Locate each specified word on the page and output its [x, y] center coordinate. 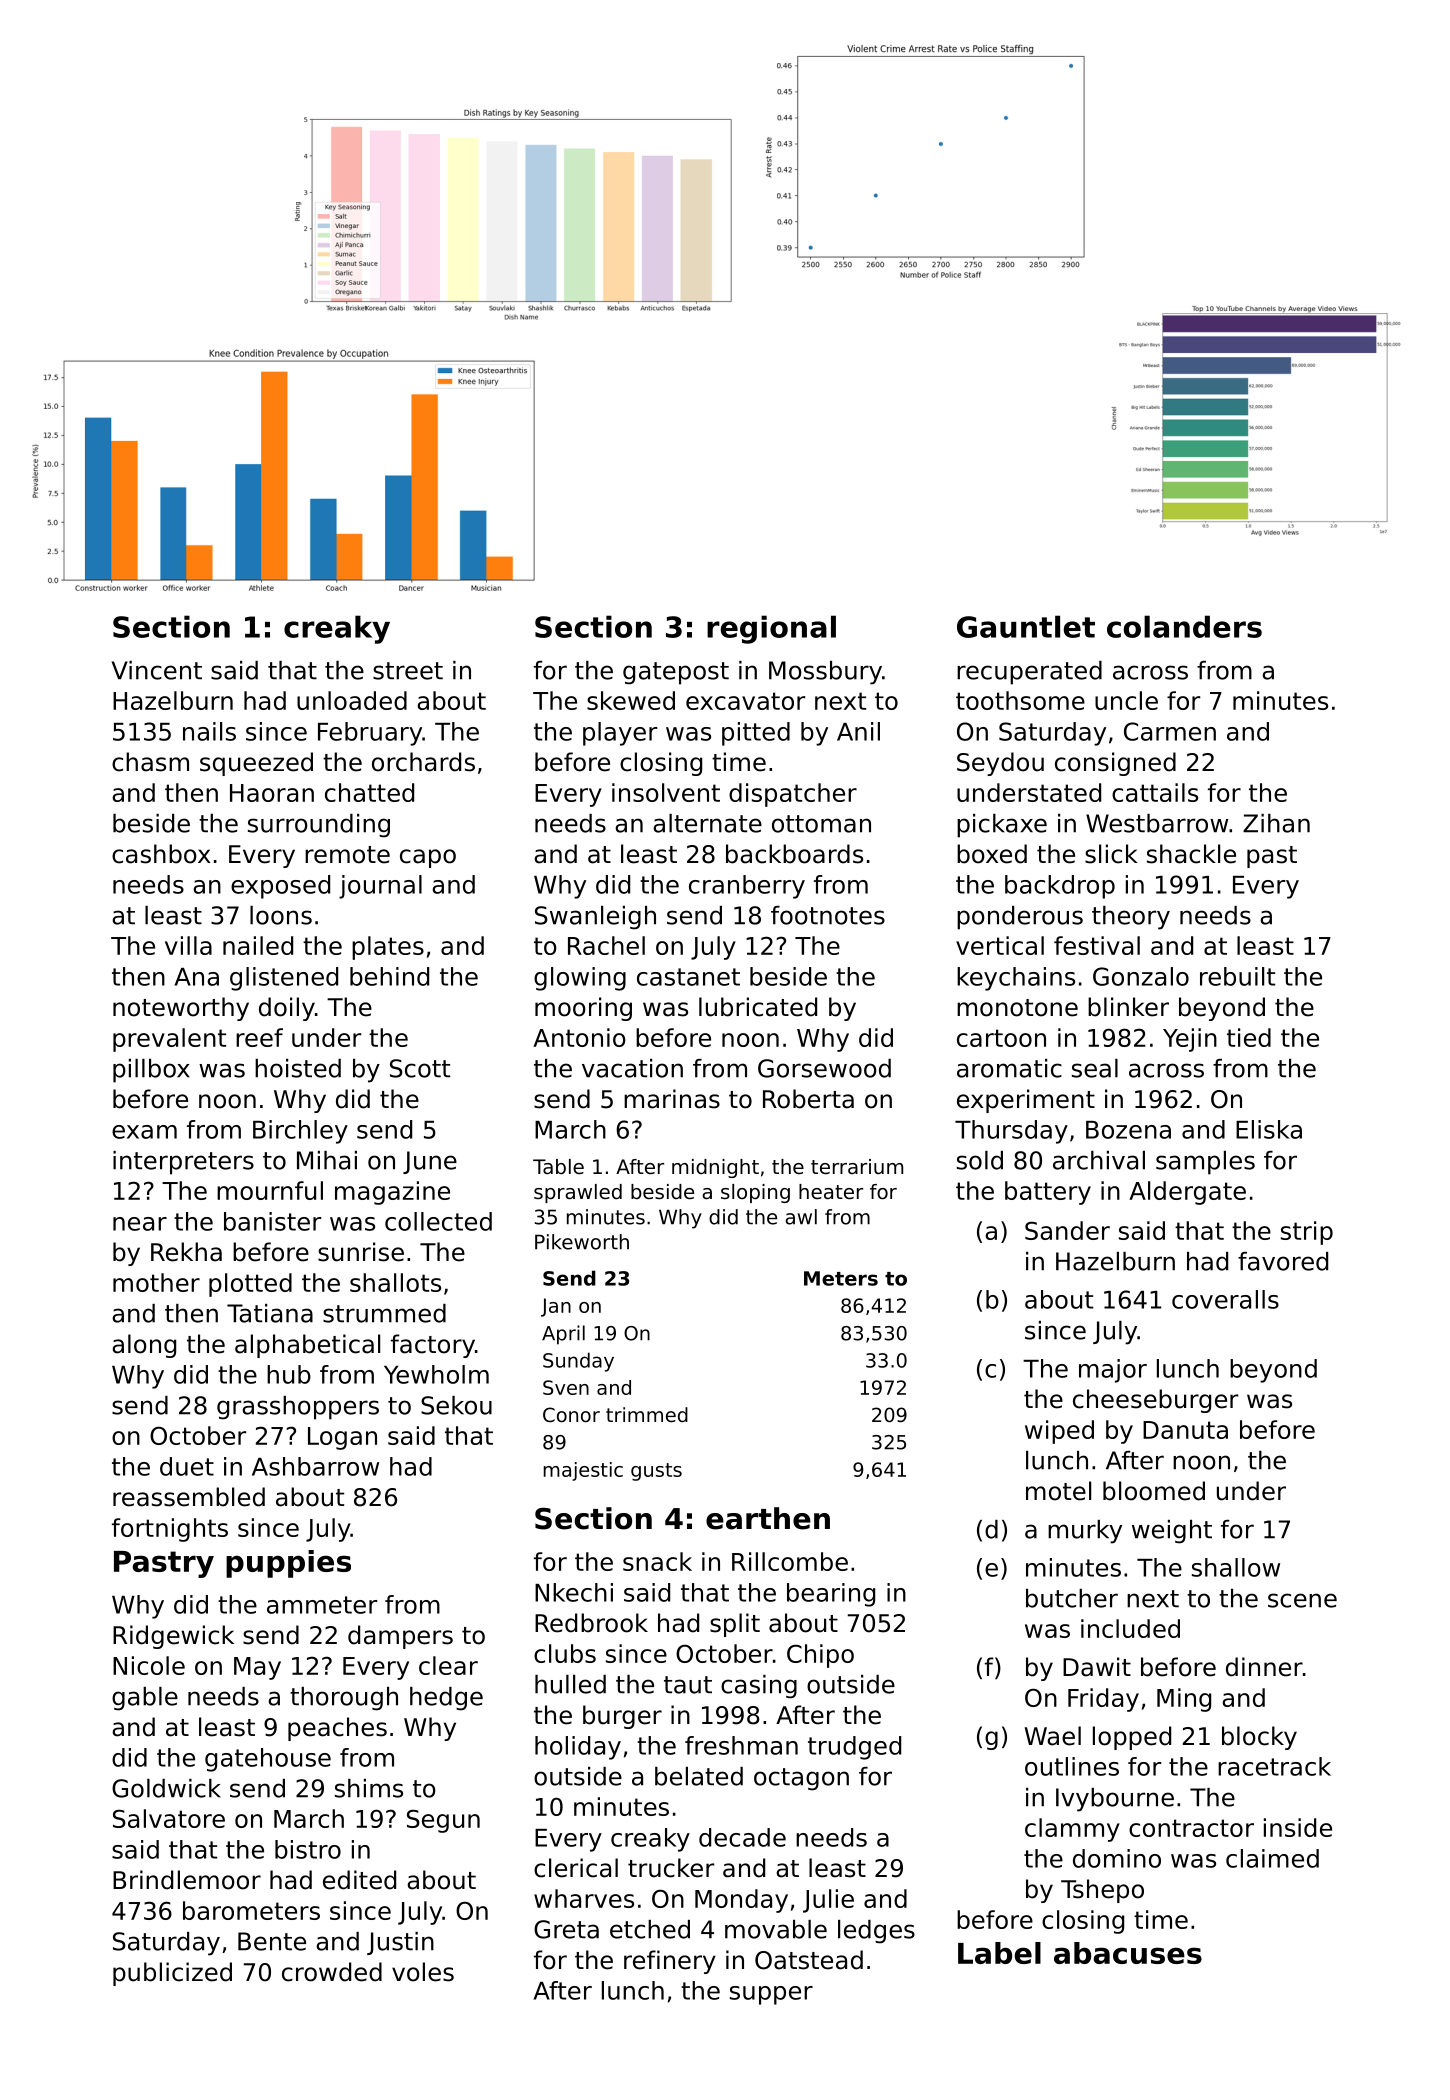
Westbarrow [1157, 823]
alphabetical [307, 1346]
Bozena [1128, 1130]
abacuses [1128, 1953]
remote [347, 855]
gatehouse [268, 1760]
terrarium [857, 1167]
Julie [828, 1901]
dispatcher [793, 795]
